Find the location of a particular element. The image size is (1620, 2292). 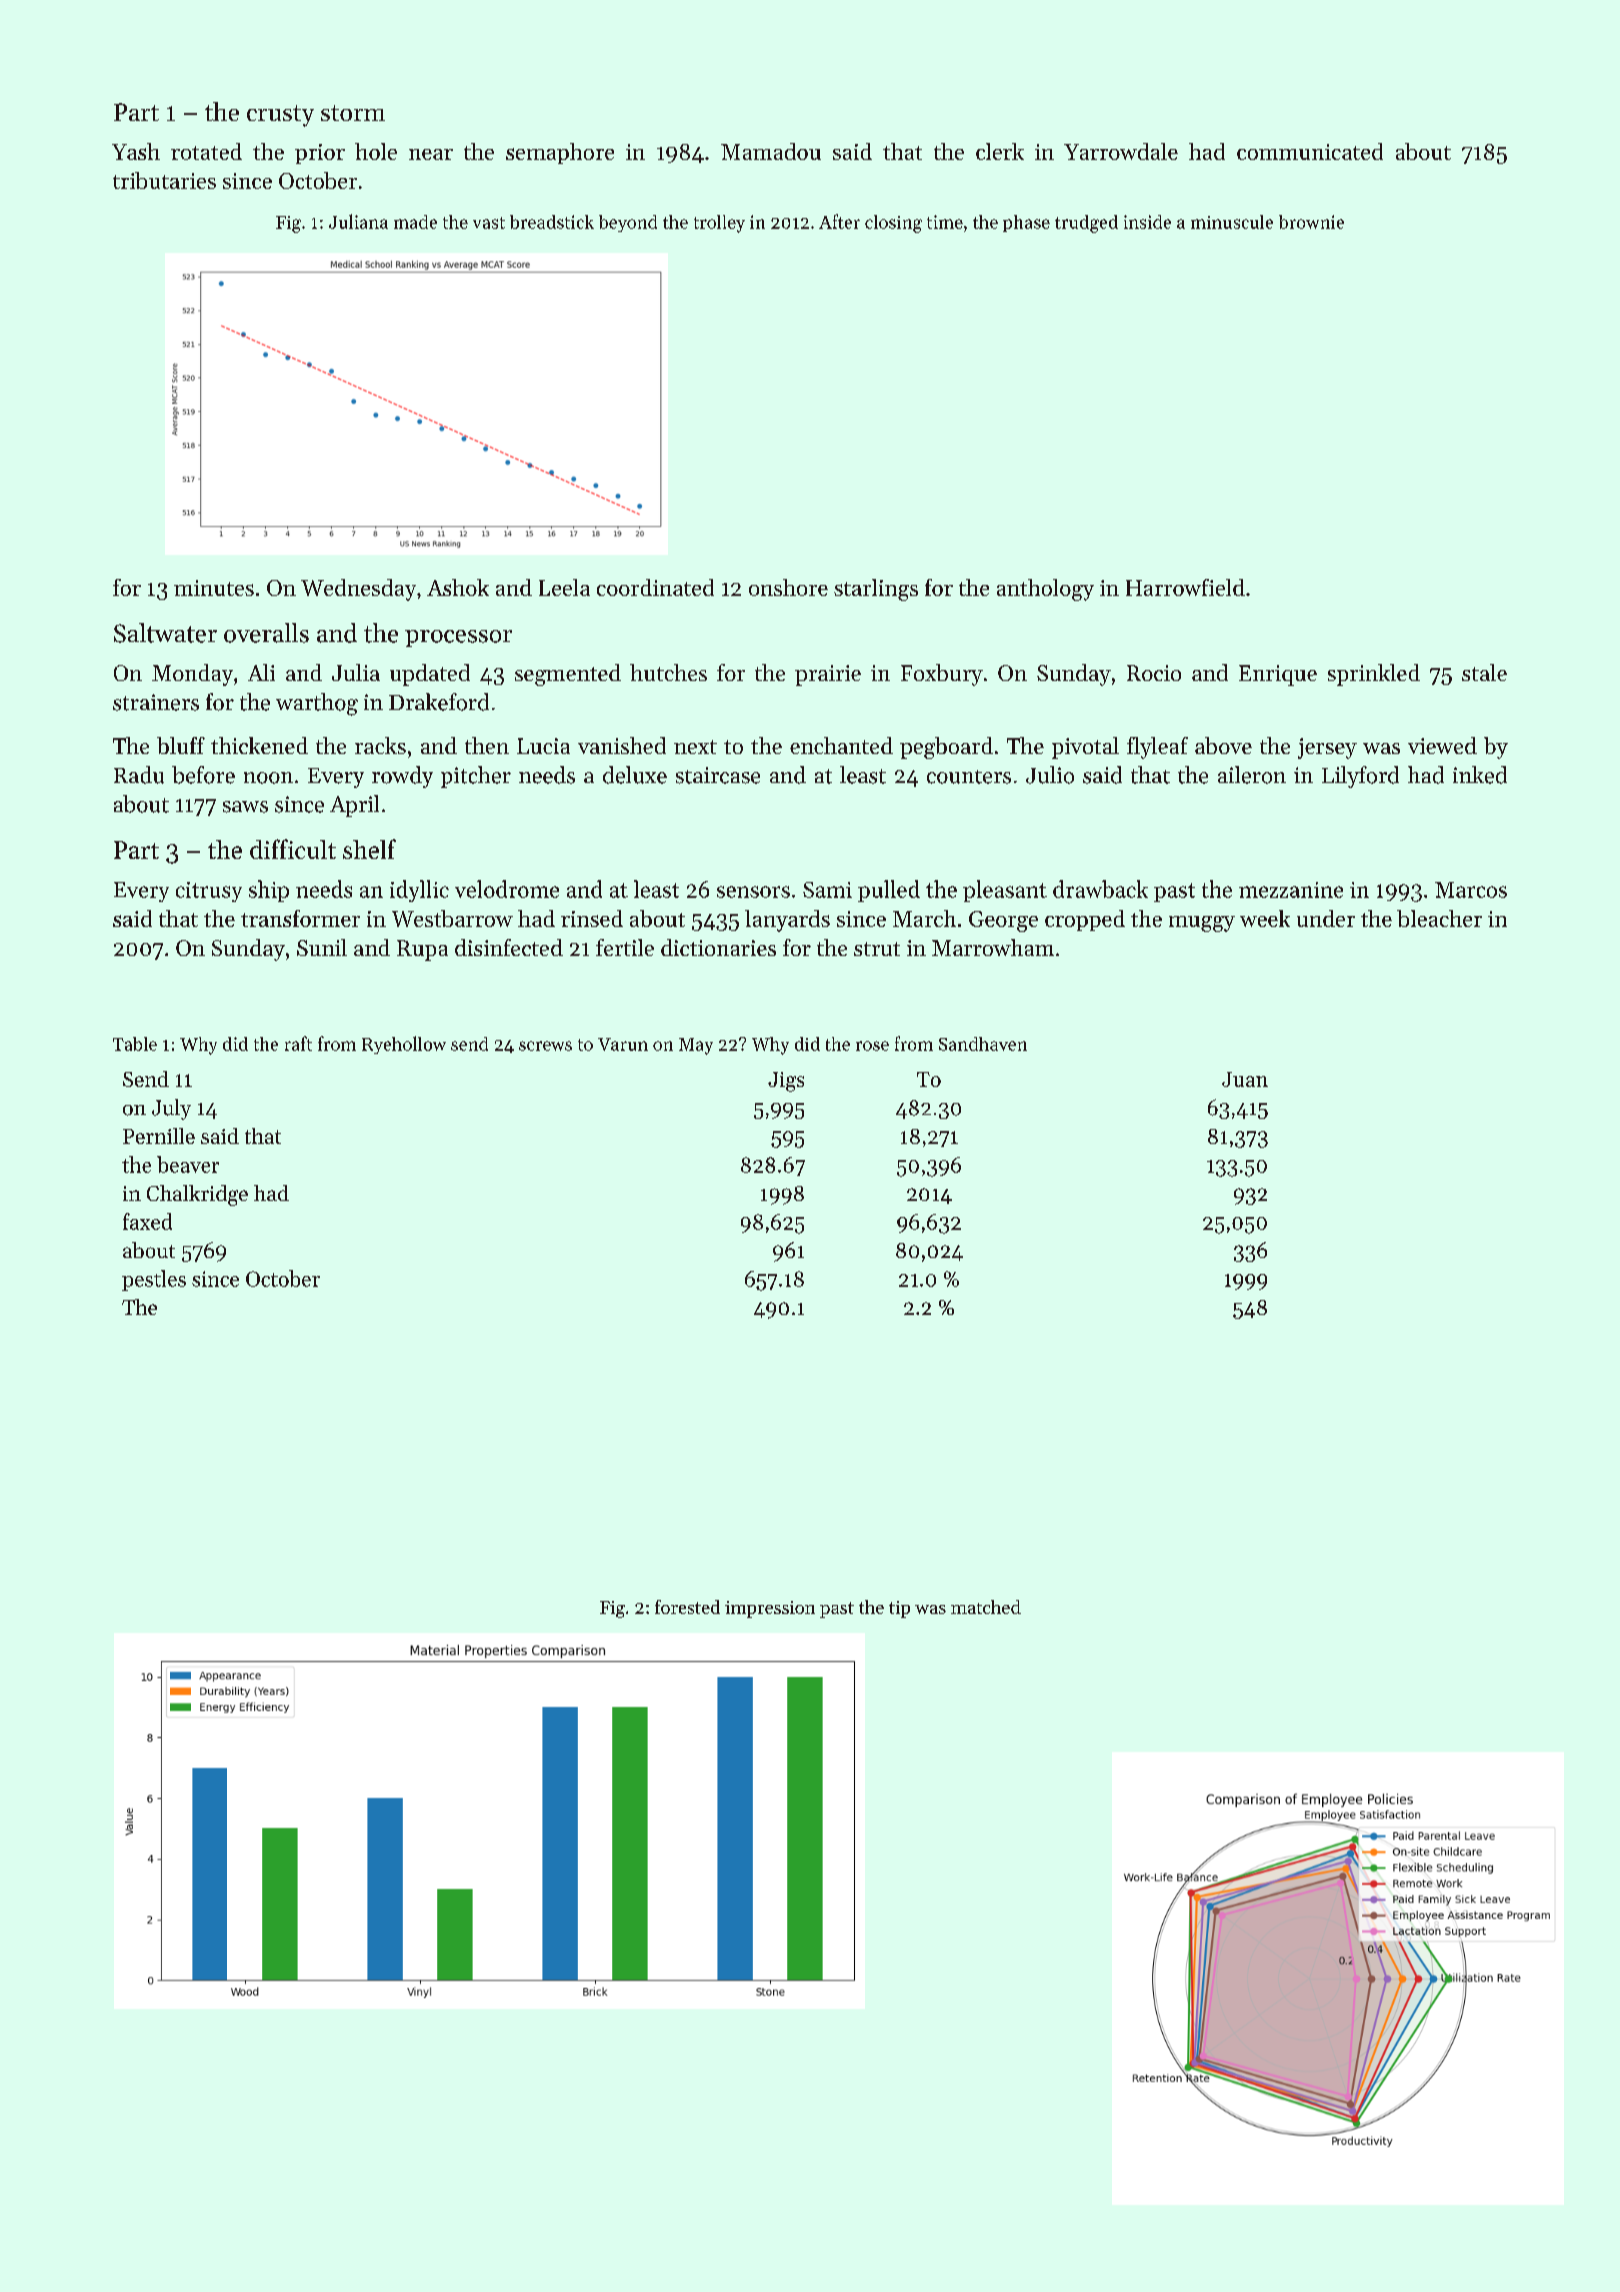

Harrowfield is located at coordinates (1185, 587).
